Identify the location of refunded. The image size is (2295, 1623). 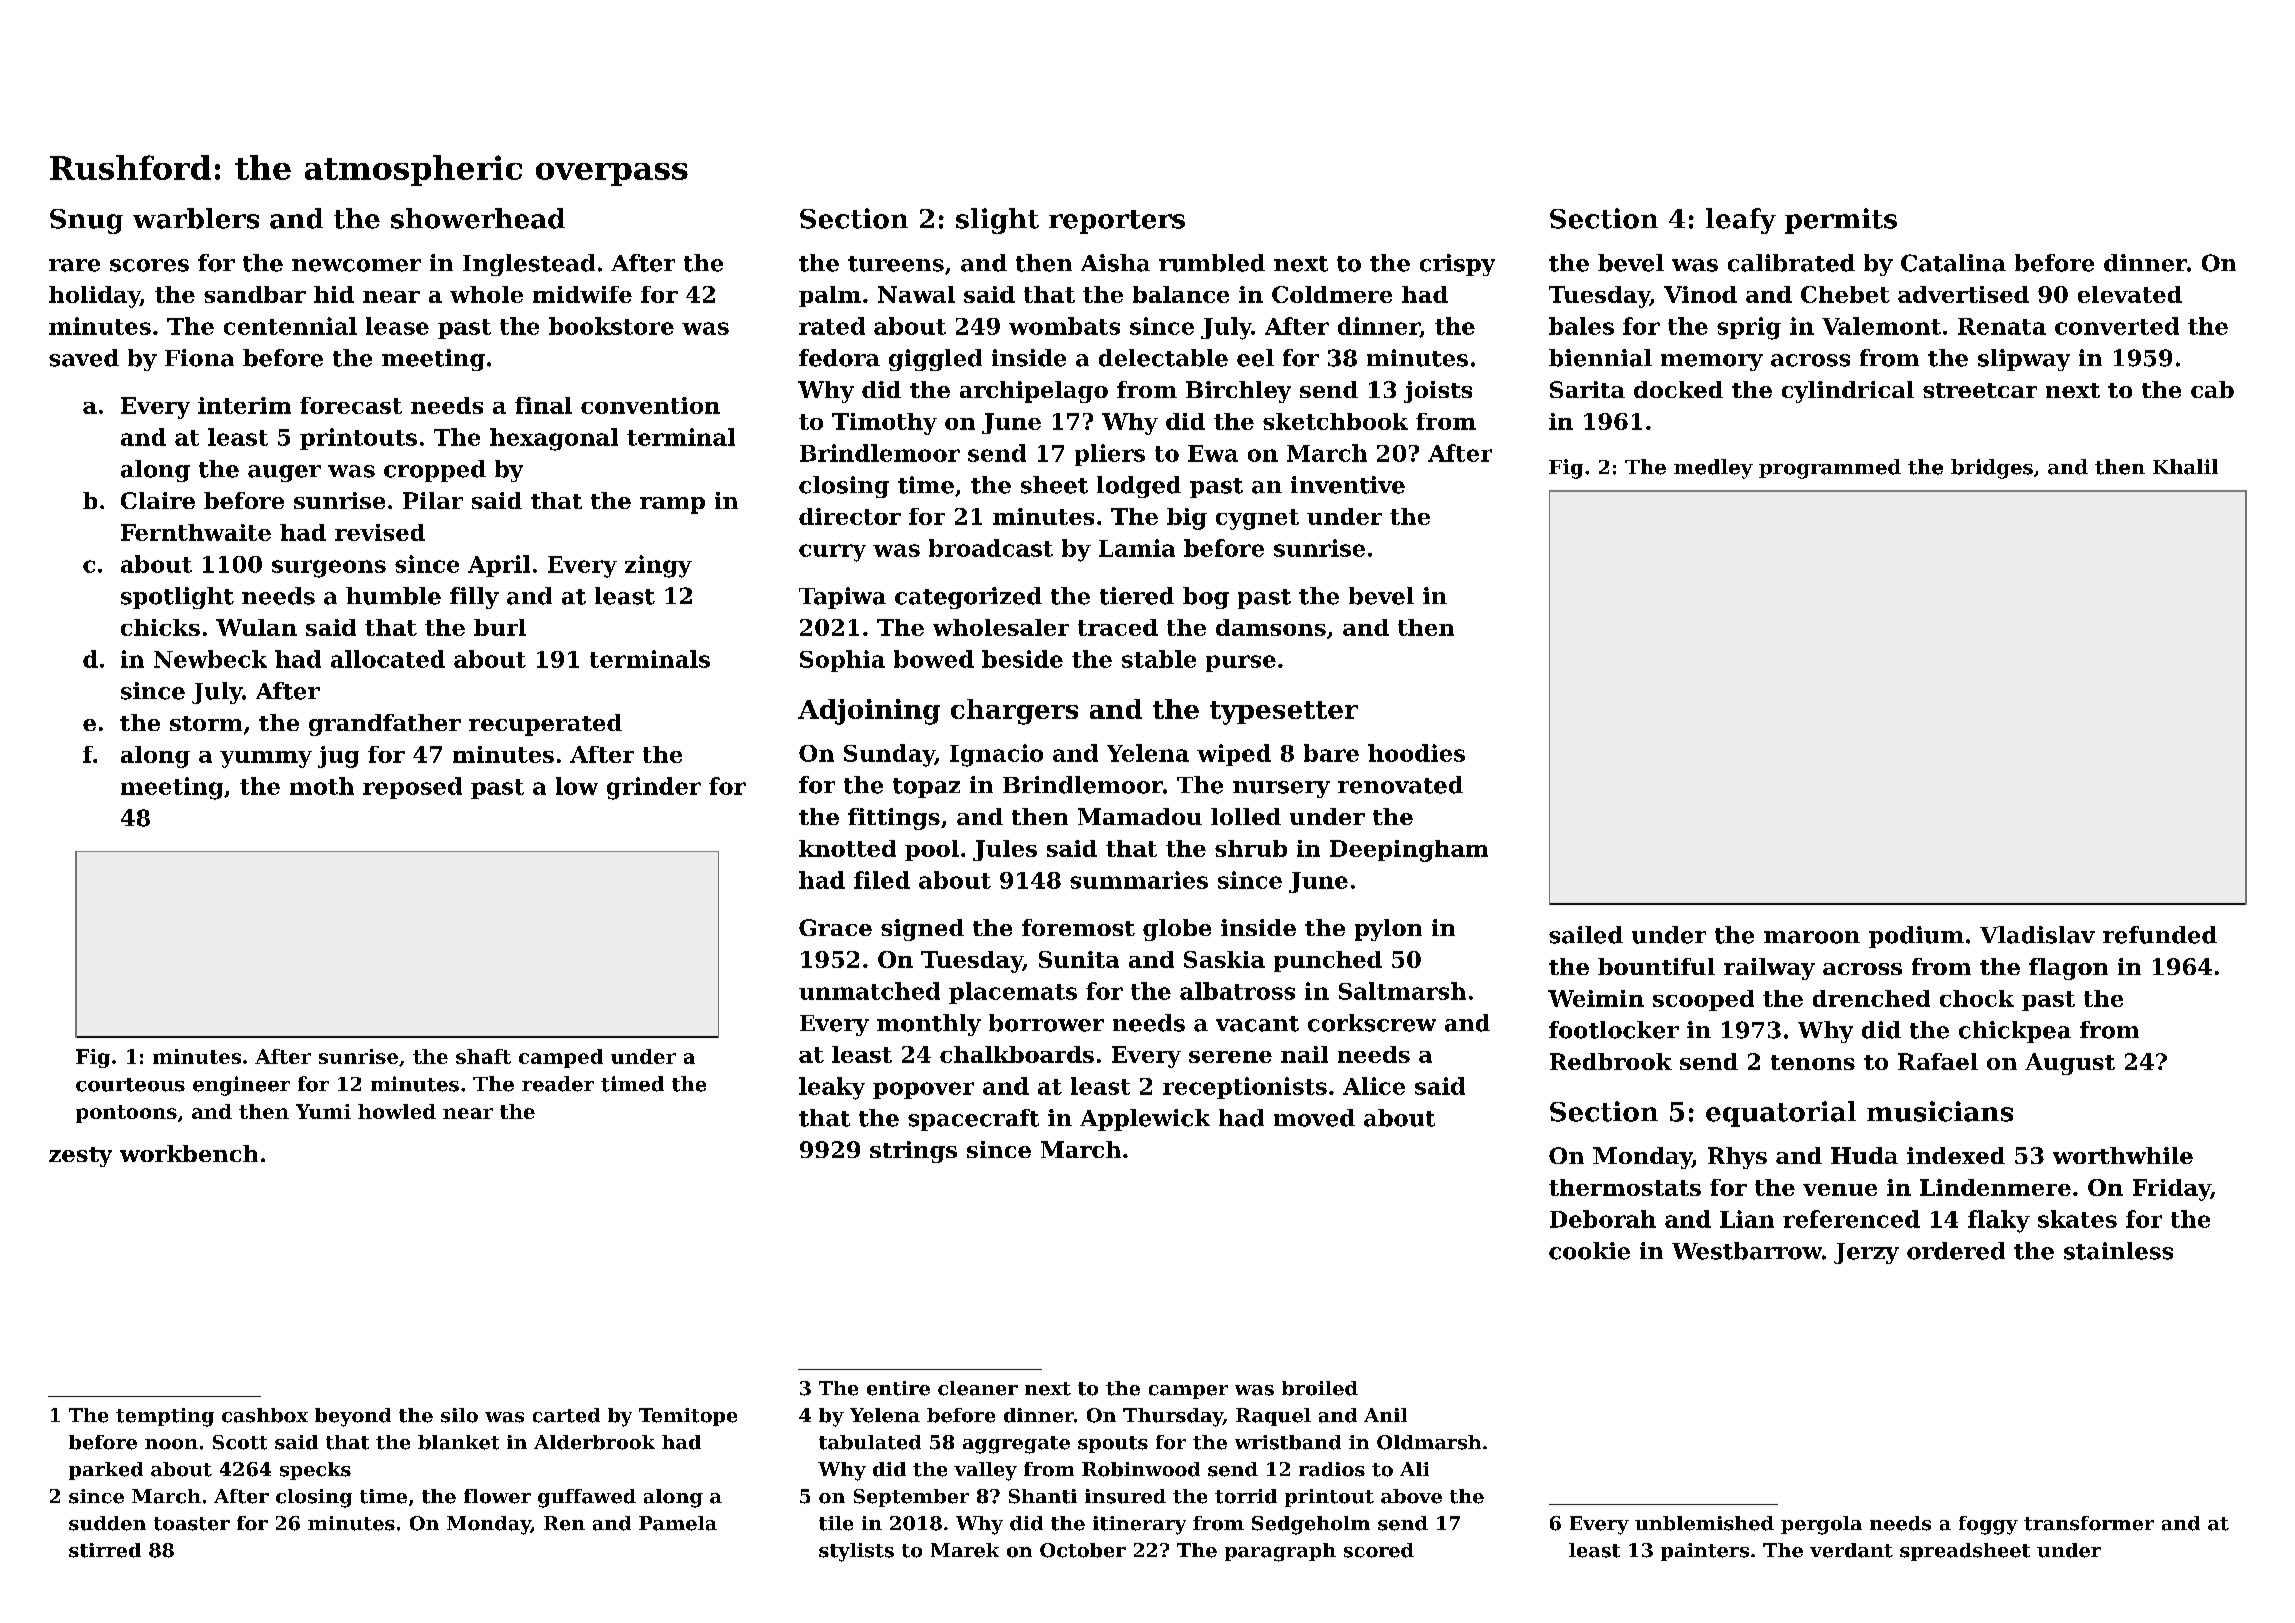
(2160, 935).
